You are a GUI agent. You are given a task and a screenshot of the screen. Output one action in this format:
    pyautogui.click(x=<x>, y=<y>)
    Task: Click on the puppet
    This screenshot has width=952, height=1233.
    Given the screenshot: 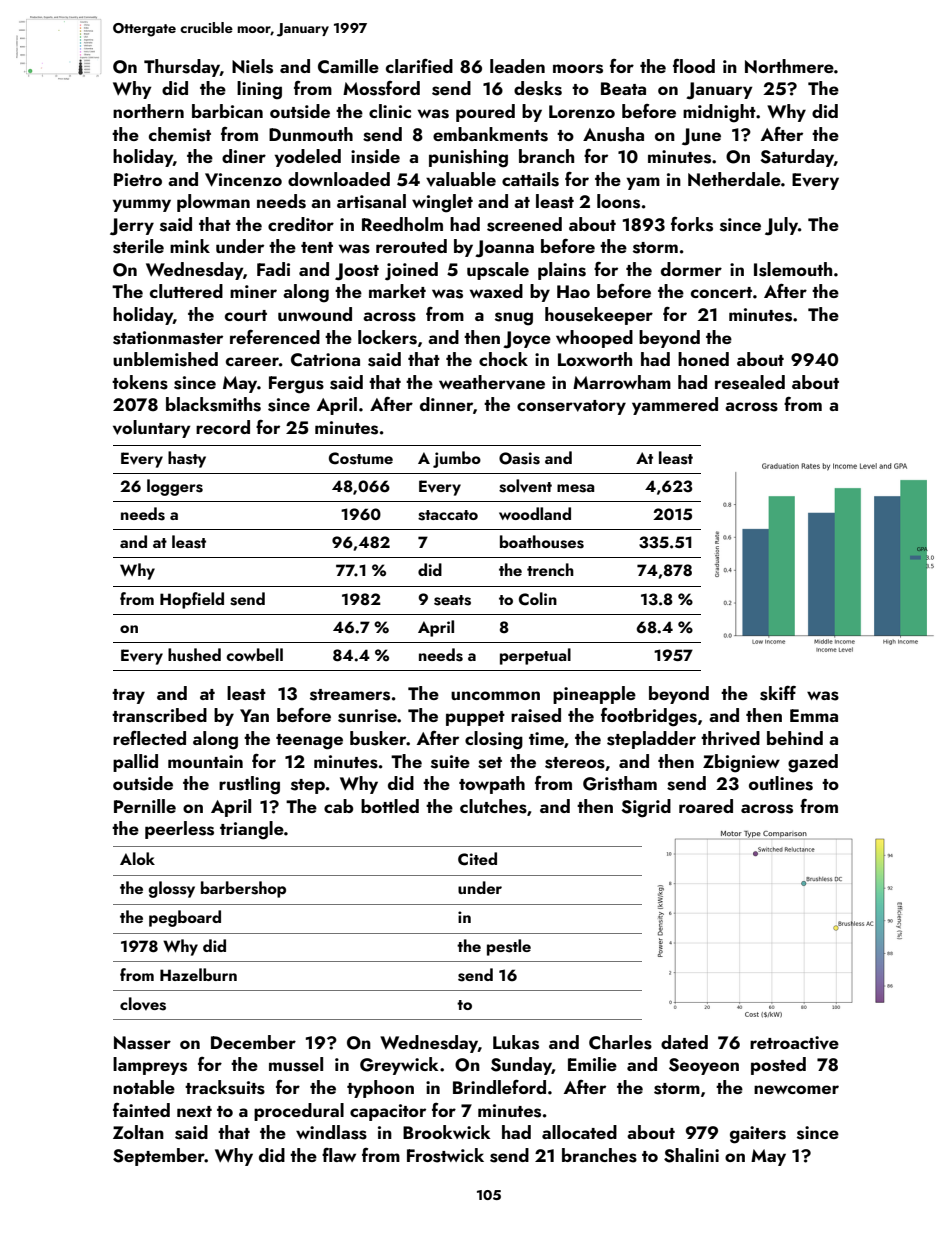 What is the action you would take?
    pyautogui.click(x=475, y=718)
